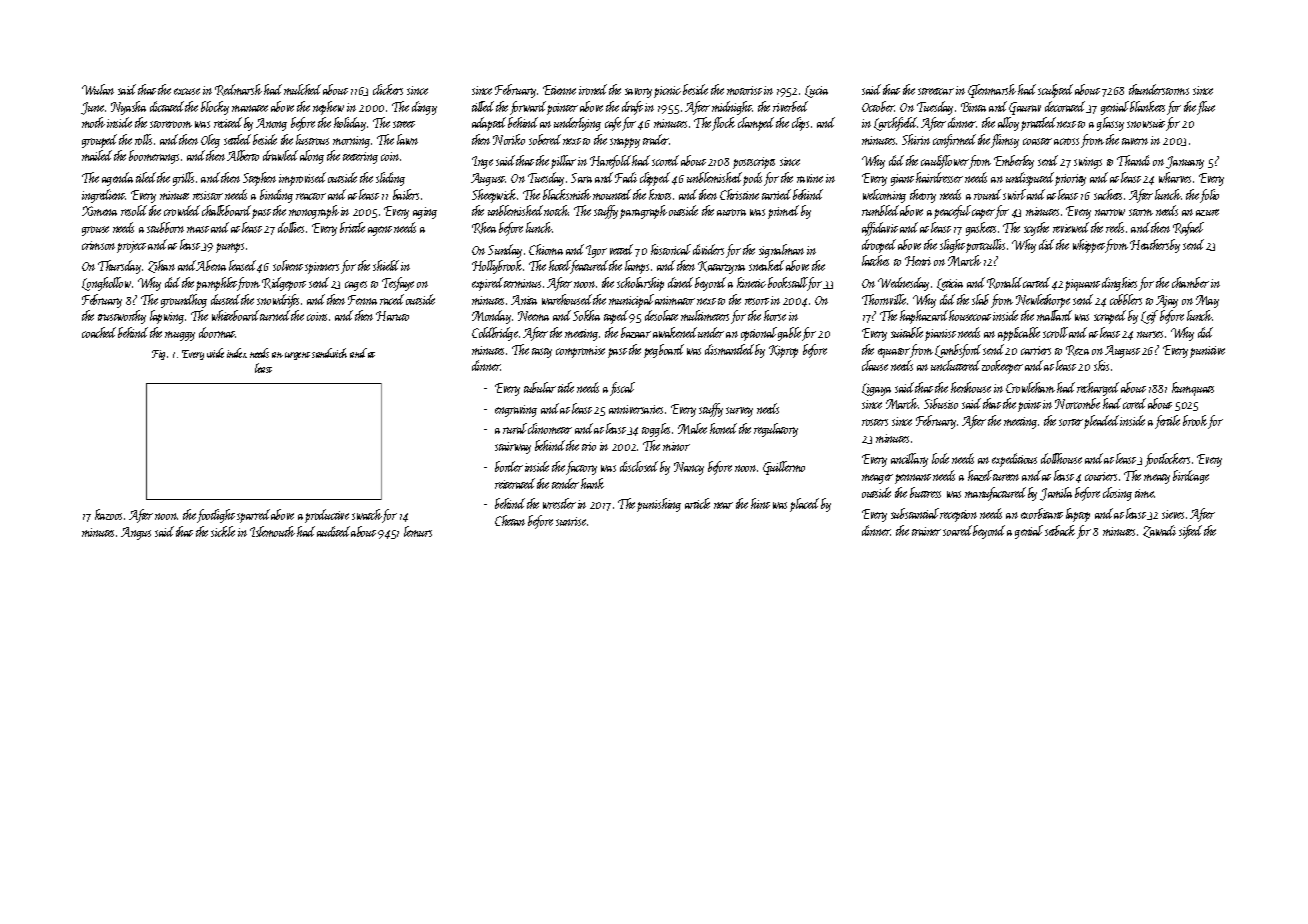 The image size is (1308, 924). Describe the element at coordinates (593, 89) in the image. I see `ironed` at that location.
